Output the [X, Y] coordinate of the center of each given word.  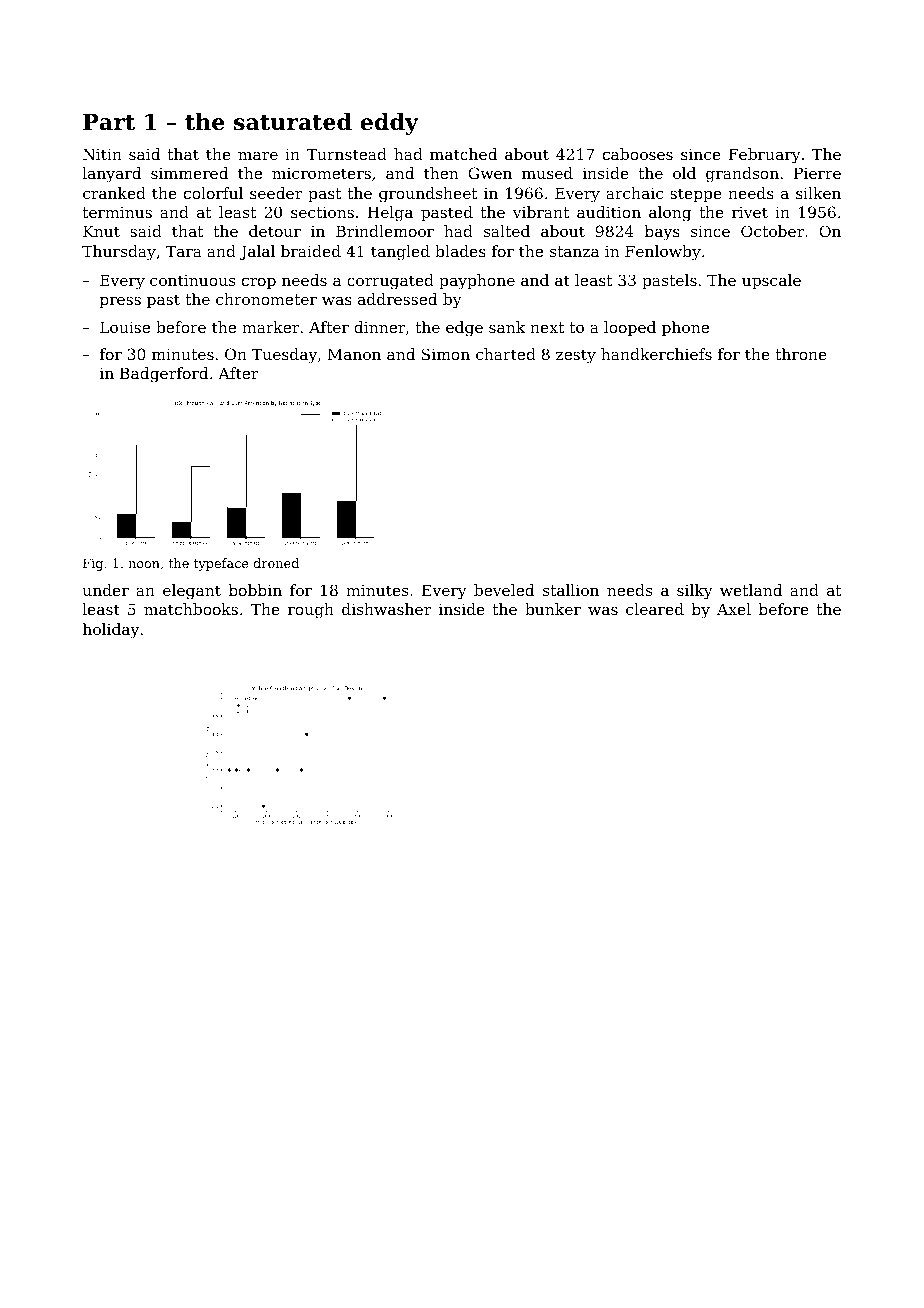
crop [259, 283]
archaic [634, 193]
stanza [575, 251]
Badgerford [164, 375]
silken [818, 193]
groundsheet [428, 195]
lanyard [112, 175]
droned [276, 563]
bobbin [255, 590]
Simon [446, 354]
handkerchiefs [656, 354]
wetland [751, 590]
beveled [504, 590]
